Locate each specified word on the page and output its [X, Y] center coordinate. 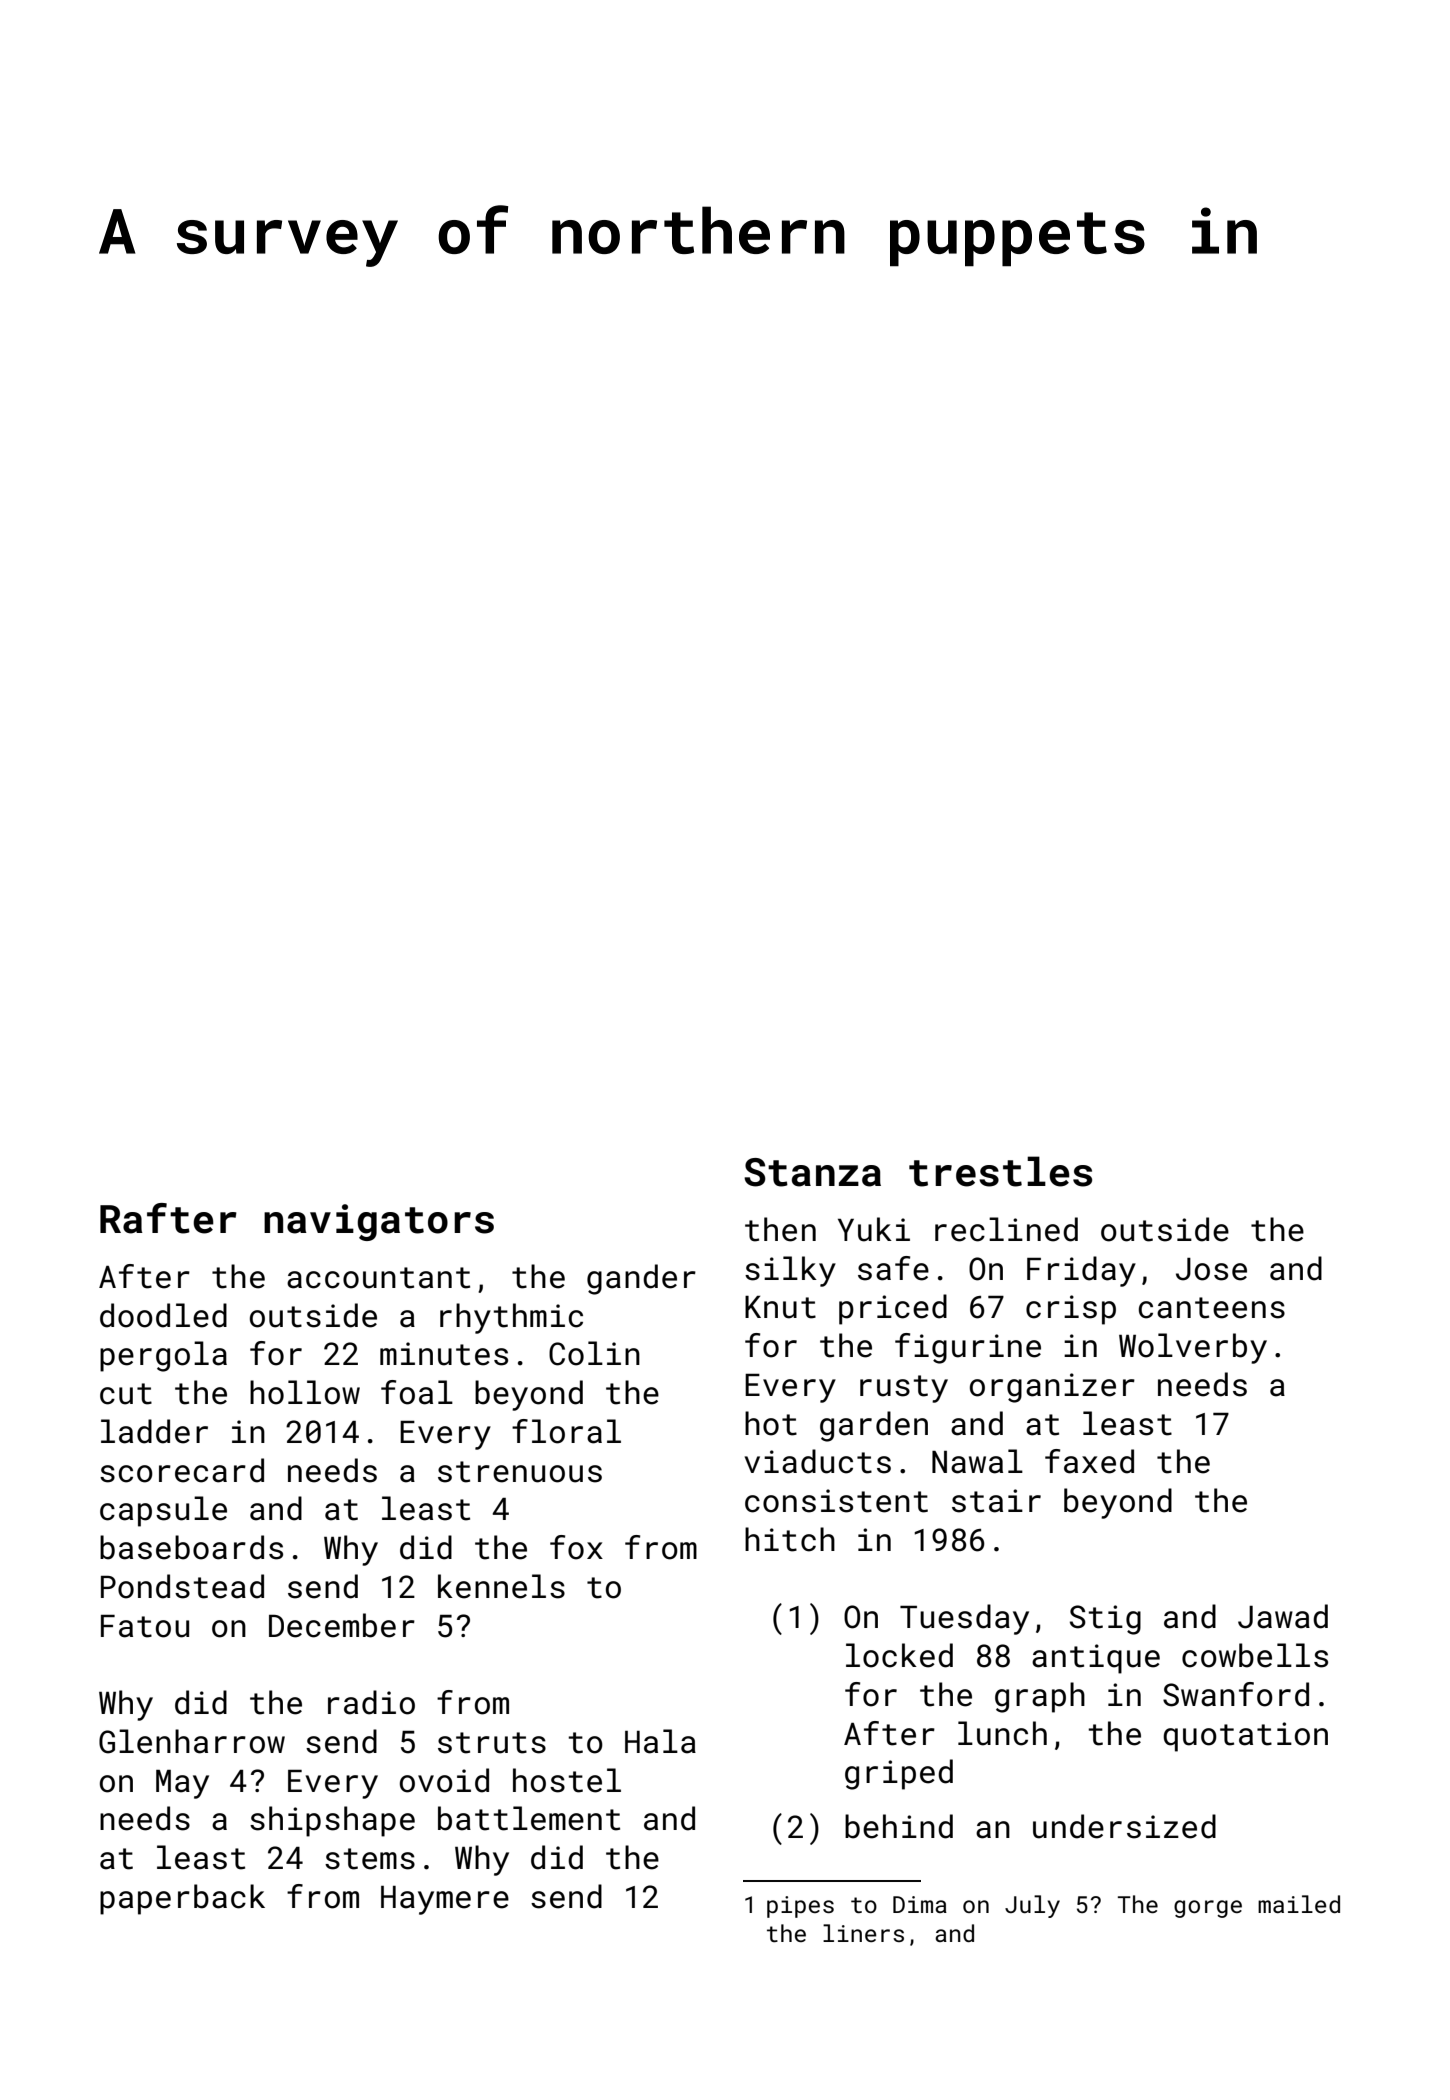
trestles [1000, 1171]
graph [1040, 1697]
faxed [1089, 1461]
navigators [379, 1222]
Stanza [812, 1172]
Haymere [445, 1900]
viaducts [818, 1461]
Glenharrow [192, 1741]
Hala [660, 1741]
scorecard [182, 1470]
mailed [1299, 1904]
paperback [182, 1899]
